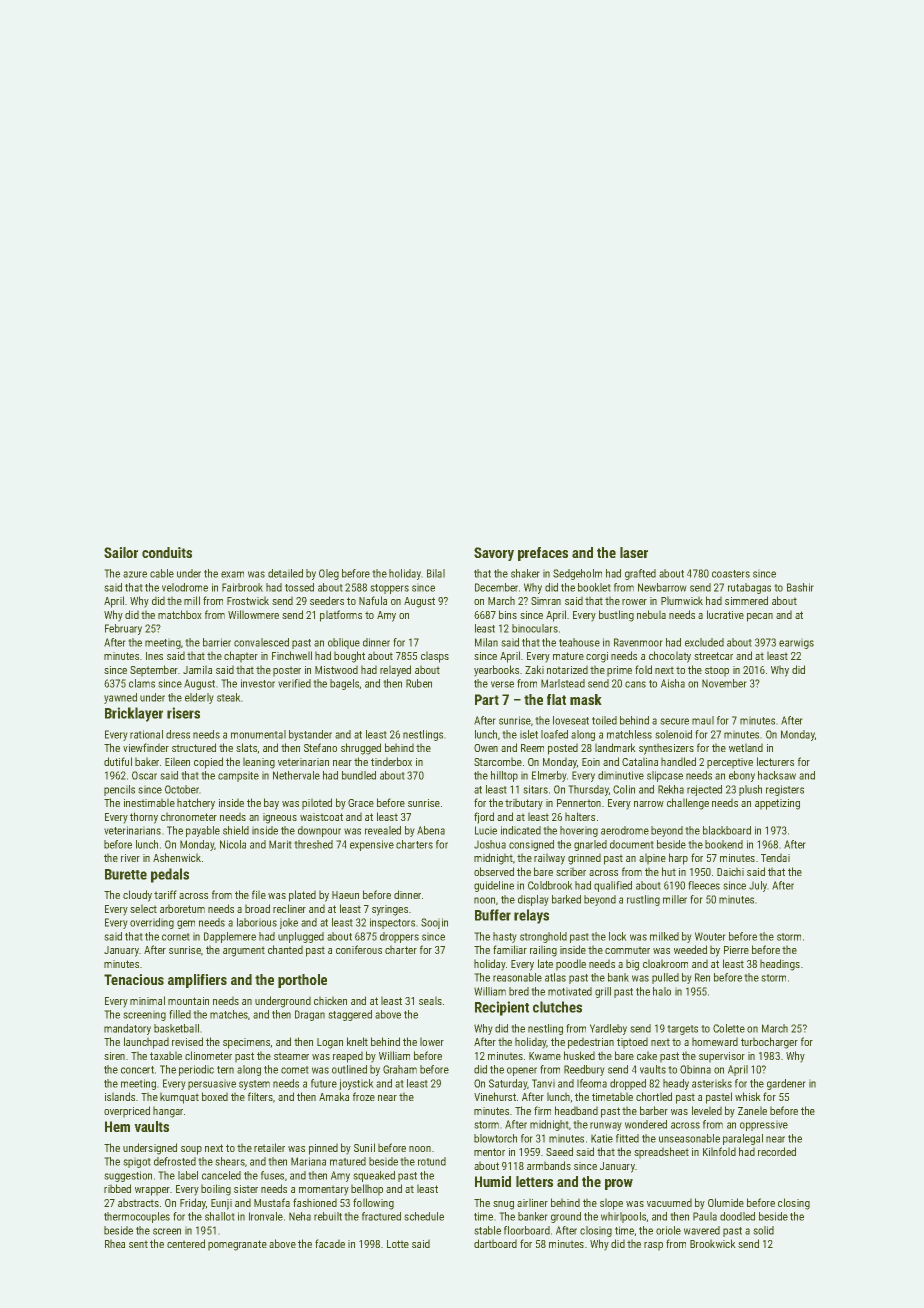 The image size is (924, 1308). What do you see at coordinates (399, 937) in the document?
I see `droppers` at bounding box center [399, 937].
